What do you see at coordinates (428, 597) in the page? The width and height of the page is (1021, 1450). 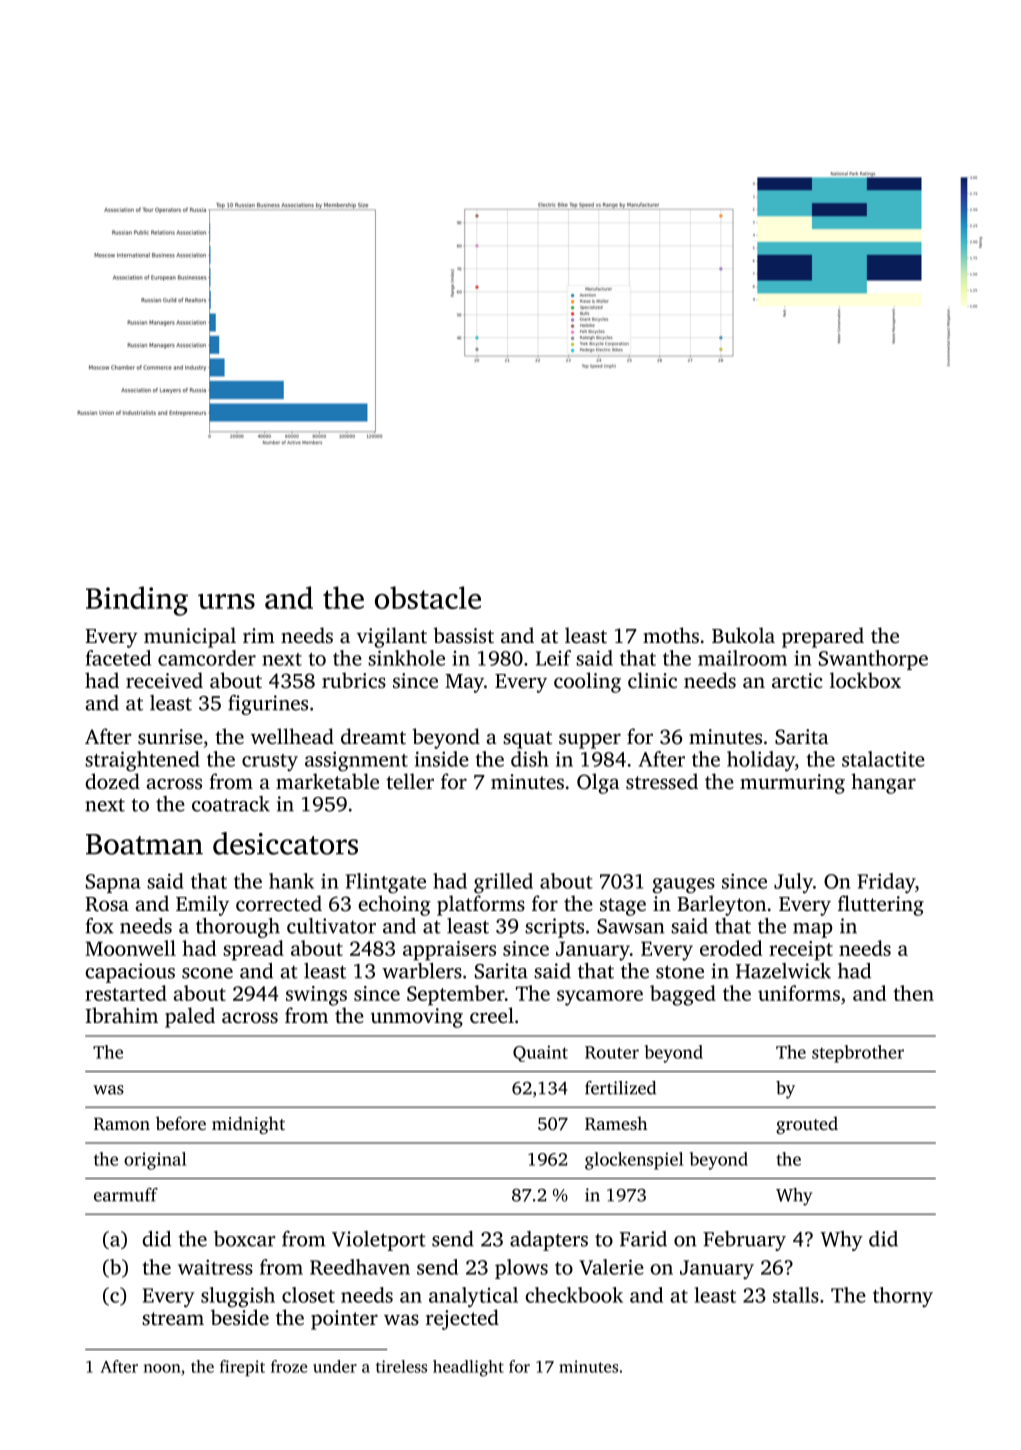 I see `obstacle` at bounding box center [428, 597].
